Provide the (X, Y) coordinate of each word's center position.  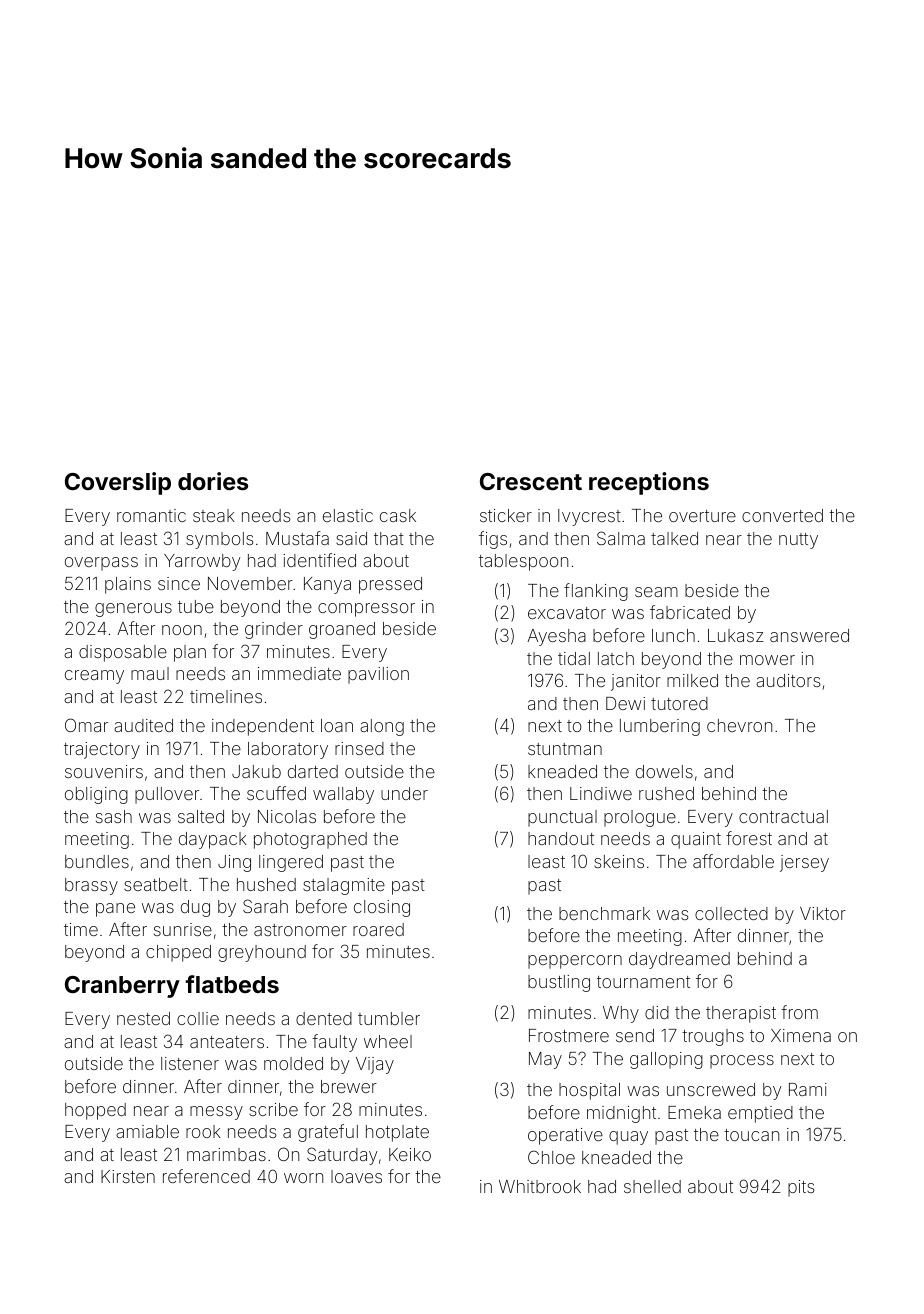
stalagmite (344, 886)
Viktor (823, 913)
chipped (178, 953)
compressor (366, 610)
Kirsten (128, 1176)
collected (731, 913)
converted (782, 515)
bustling (559, 983)
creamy (94, 677)
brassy (91, 886)
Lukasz (735, 635)
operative (565, 1136)
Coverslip (118, 483)
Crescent (531, 481)
